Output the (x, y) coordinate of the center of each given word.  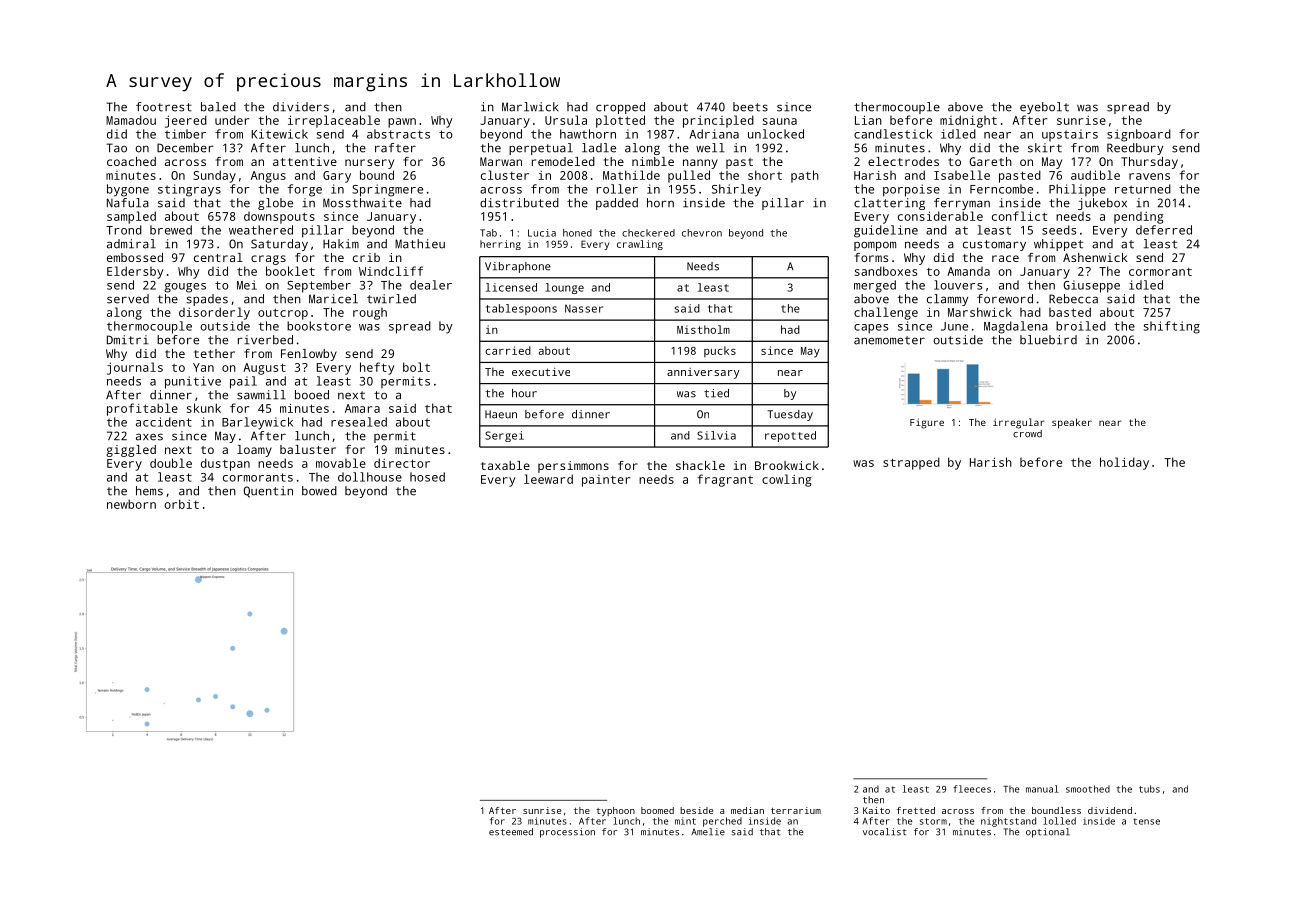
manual (1042, 789)
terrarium (796, 810)
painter (606, 481)
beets (750, 107)
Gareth (990, 161)
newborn (131, 504)
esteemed (511, 832)
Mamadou (131, 120)
